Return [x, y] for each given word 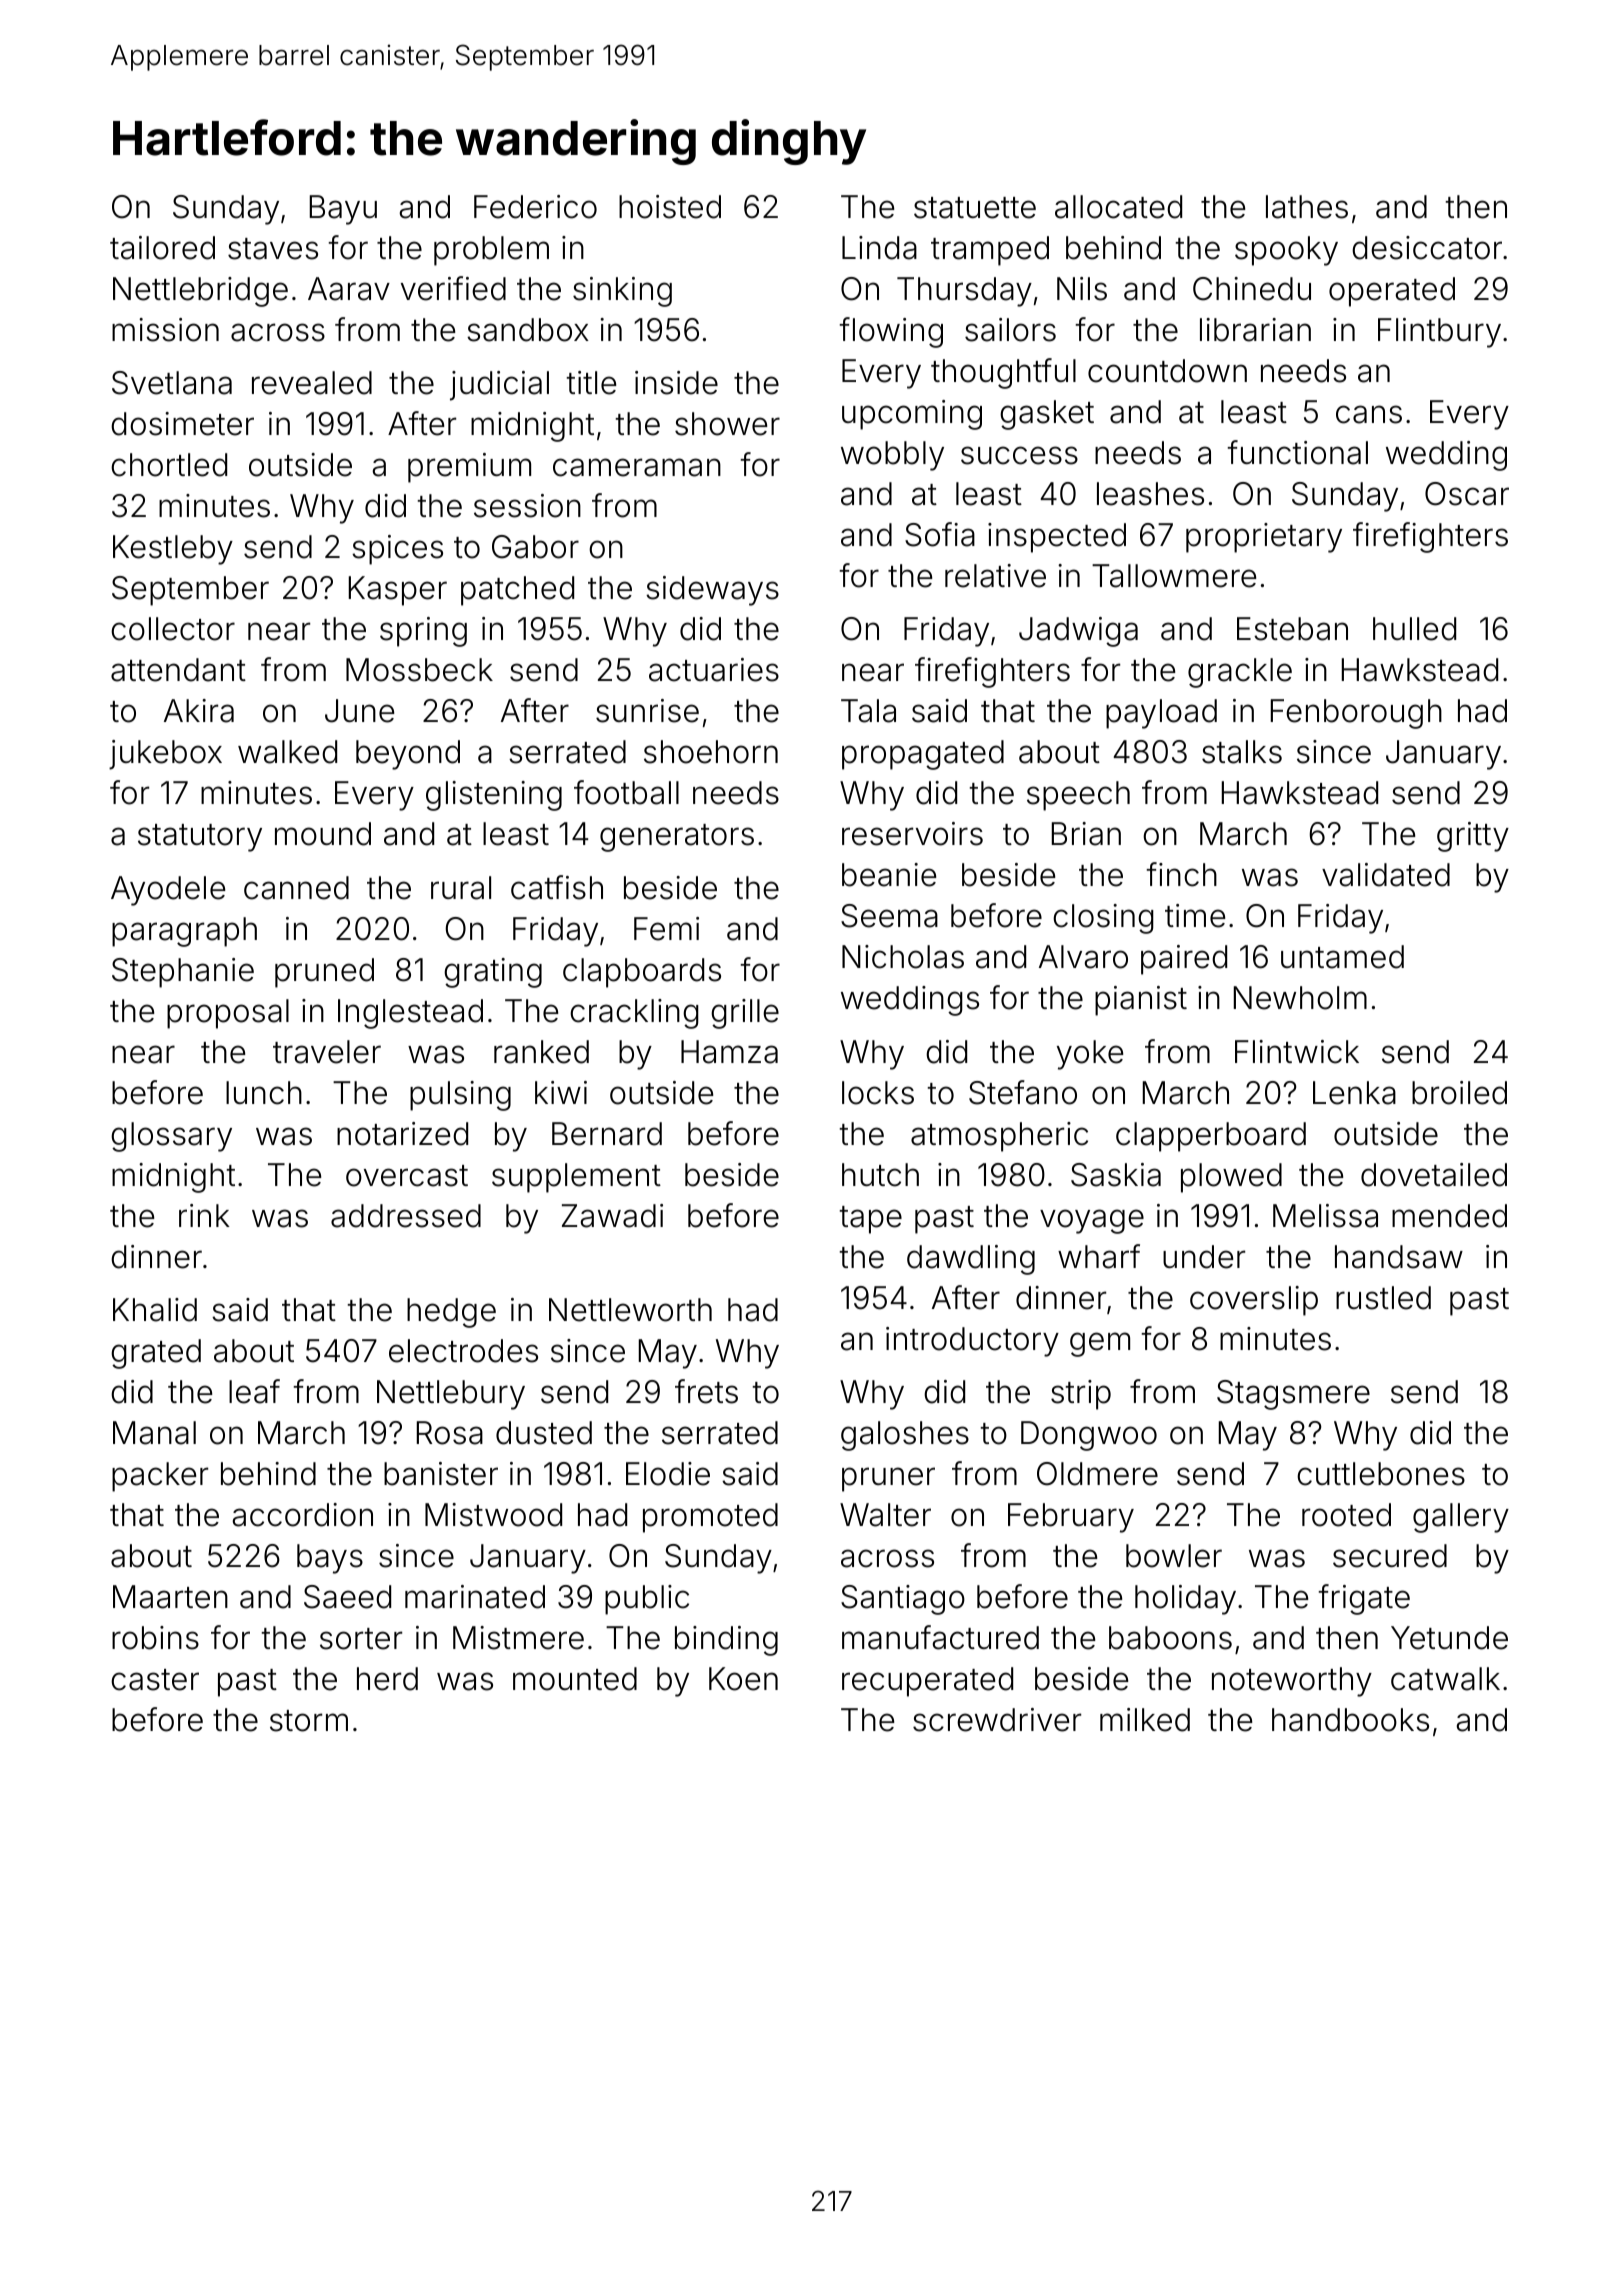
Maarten [170, 1597]
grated [156, 1354]
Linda [879, 248]
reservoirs [912, 834]
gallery [1461, 1518]
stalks [1242, 752]
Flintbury [1439, 333]
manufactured [940, 1637]
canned [296, 888]
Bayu [343, 210]
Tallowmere [1174, 576]
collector [173, 629]
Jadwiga [1078, 632]
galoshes [905, 1436]
